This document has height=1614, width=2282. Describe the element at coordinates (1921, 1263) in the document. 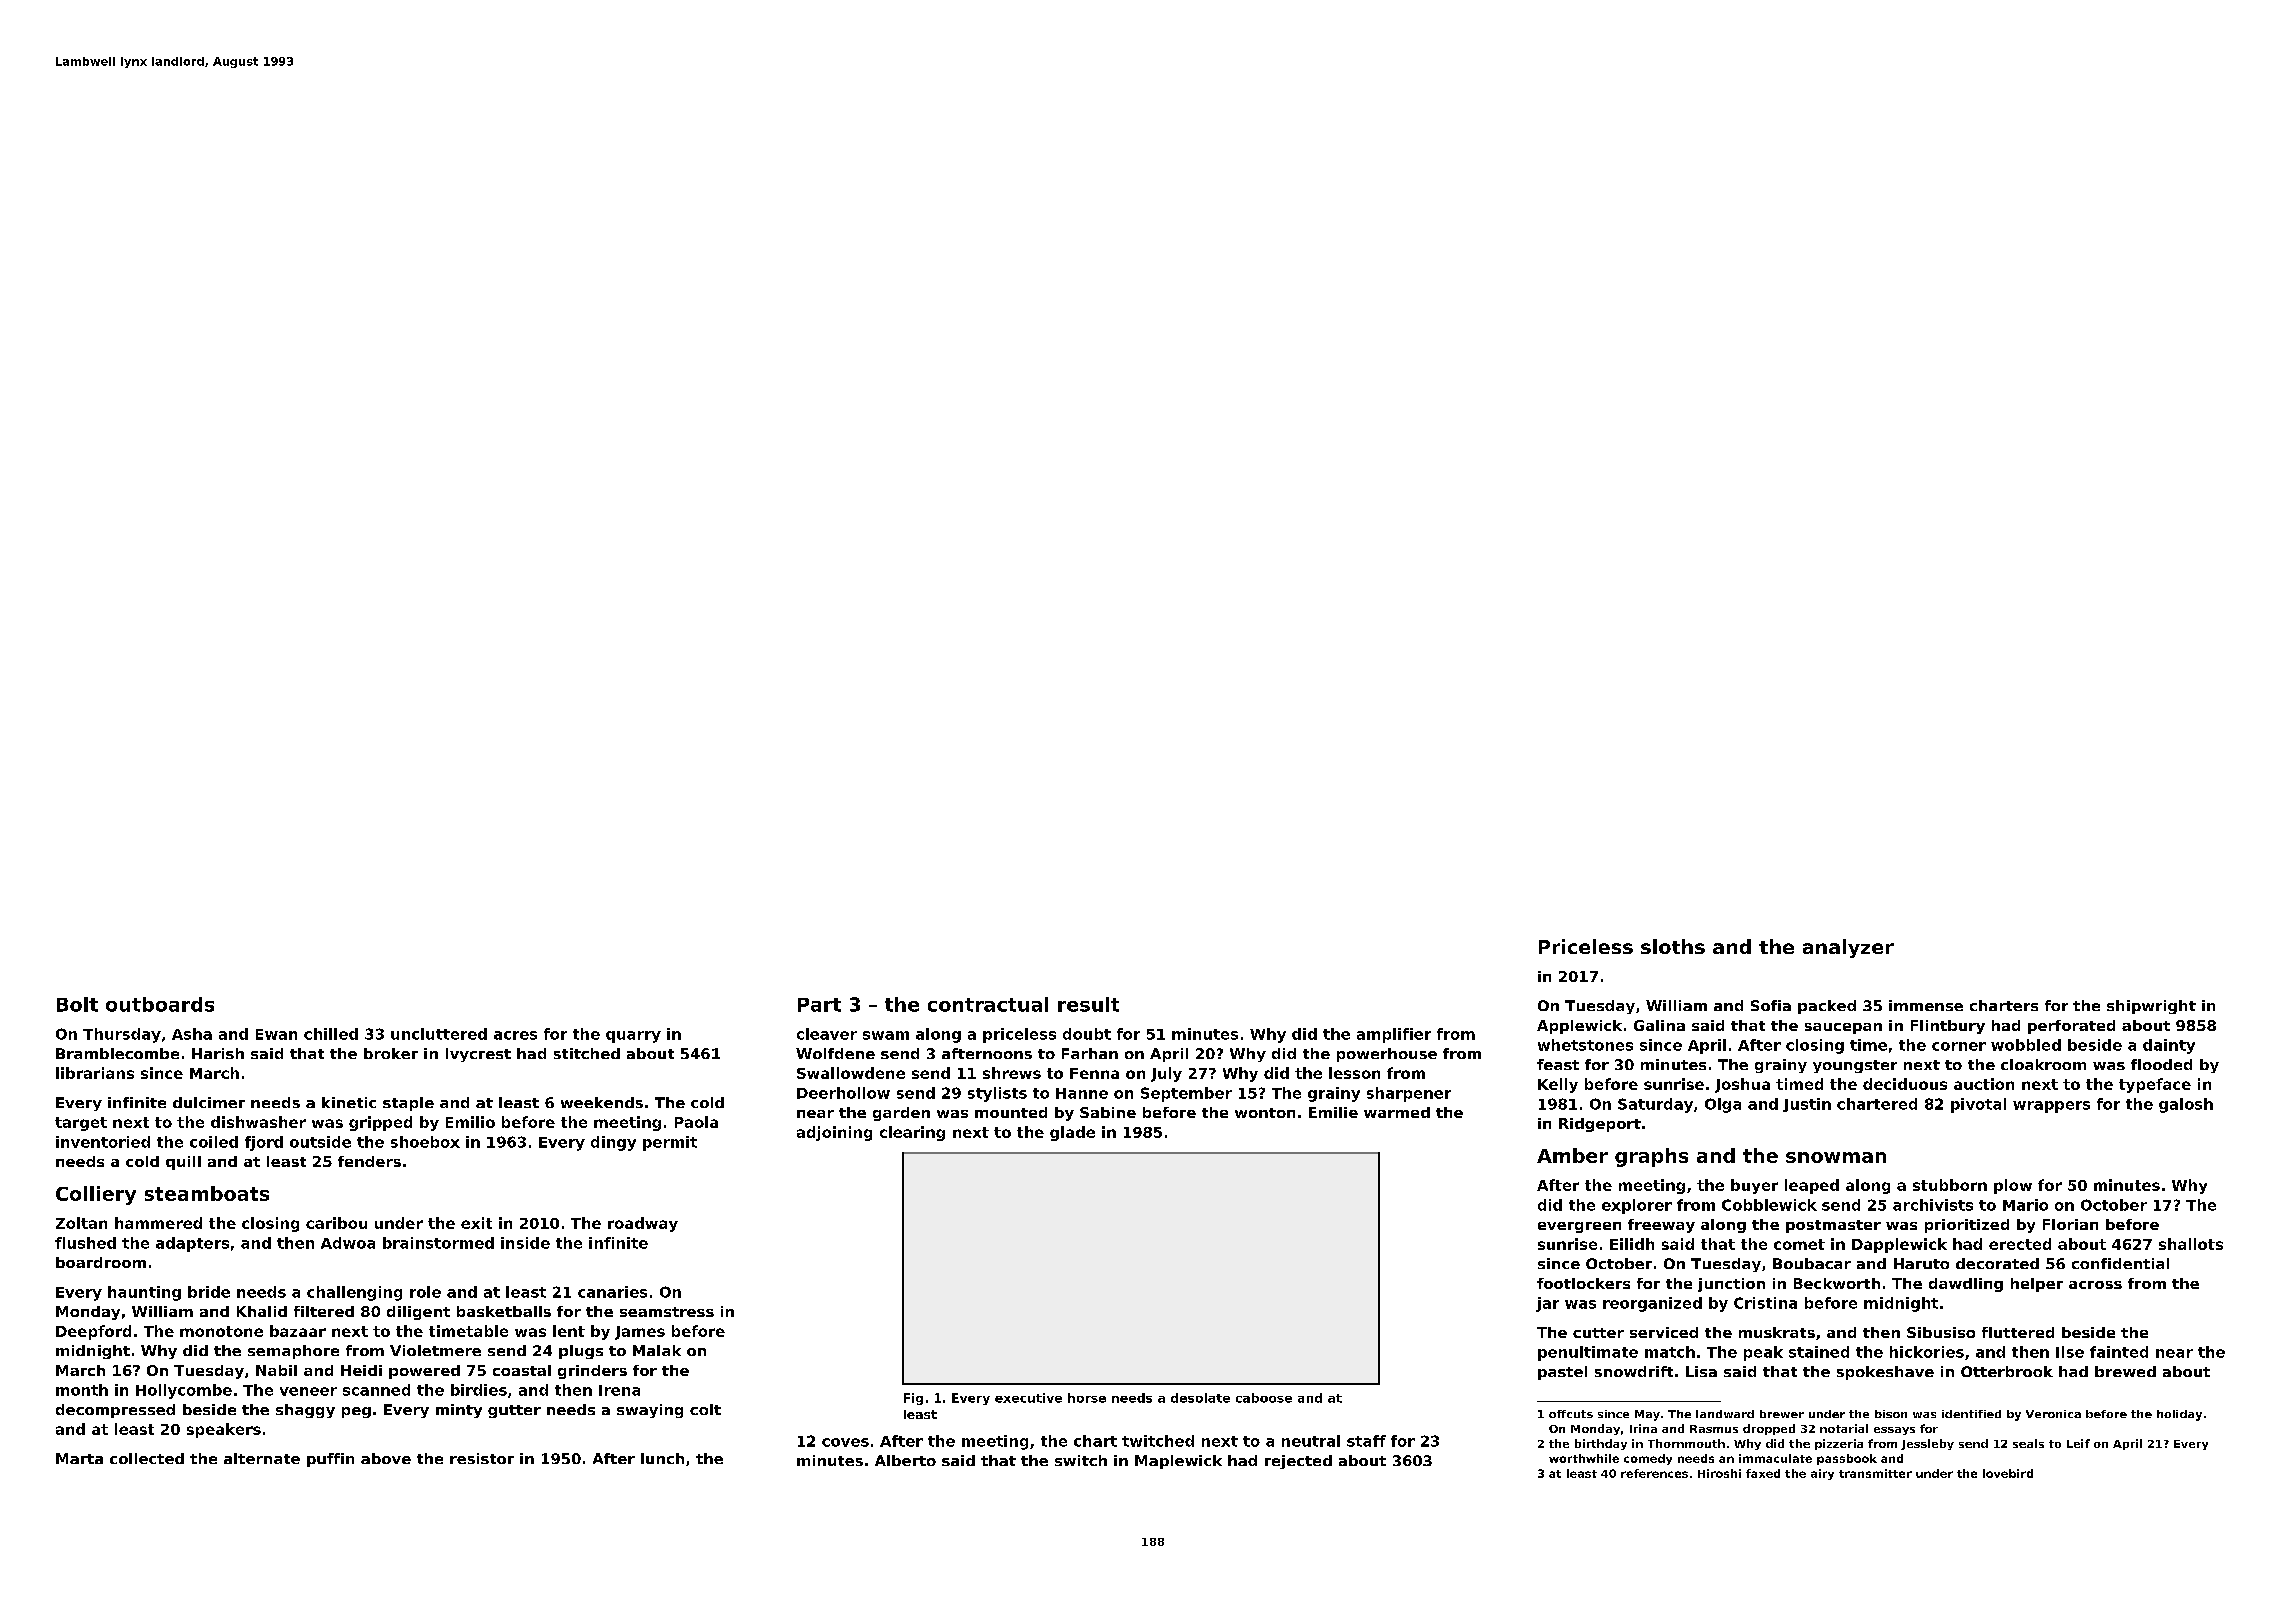

I see `Haruto` at that location.
